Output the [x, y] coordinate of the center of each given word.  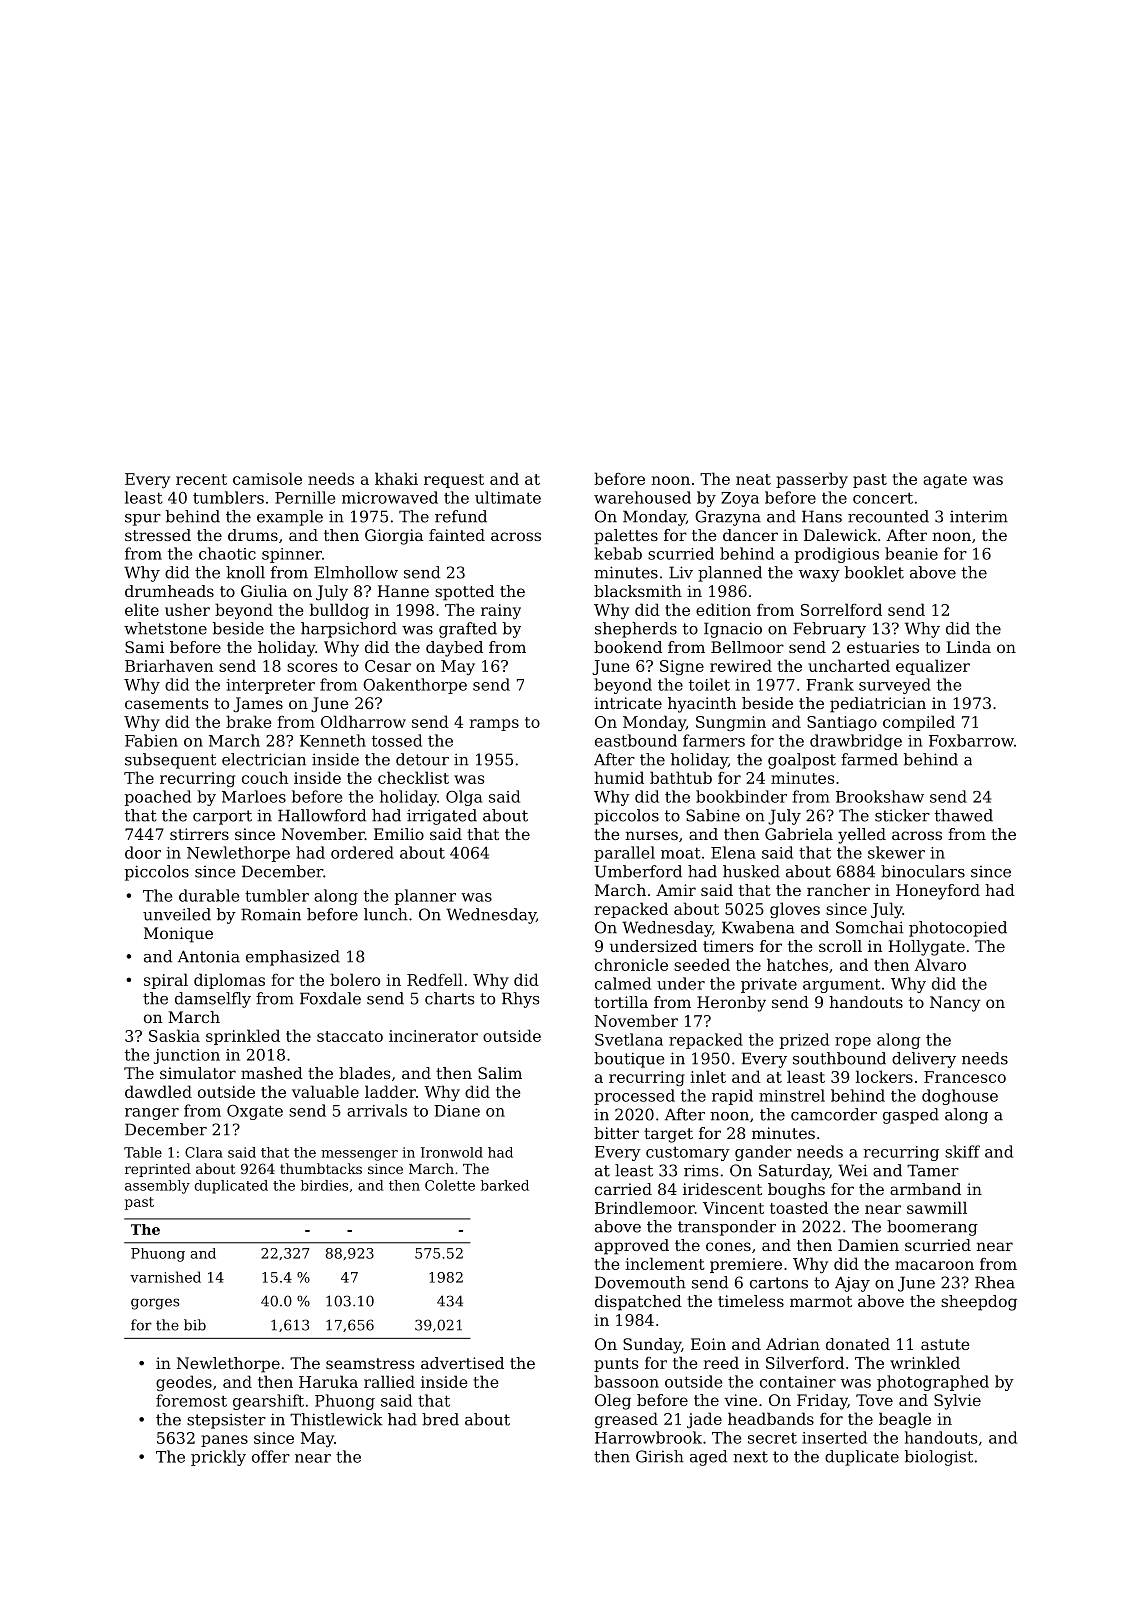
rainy [501, 611]
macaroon [934, 1265]
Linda [968, 647]
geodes [184, 1383]
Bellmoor [747, 647]
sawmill [937, 1207]
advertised [462, 1363]
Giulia [264, 591]
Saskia [174, 1035]
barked [505, 1185]
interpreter [270, 686]
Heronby [731, 1004]
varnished [165, 1277]
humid [619, 777]
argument [842, 985]
